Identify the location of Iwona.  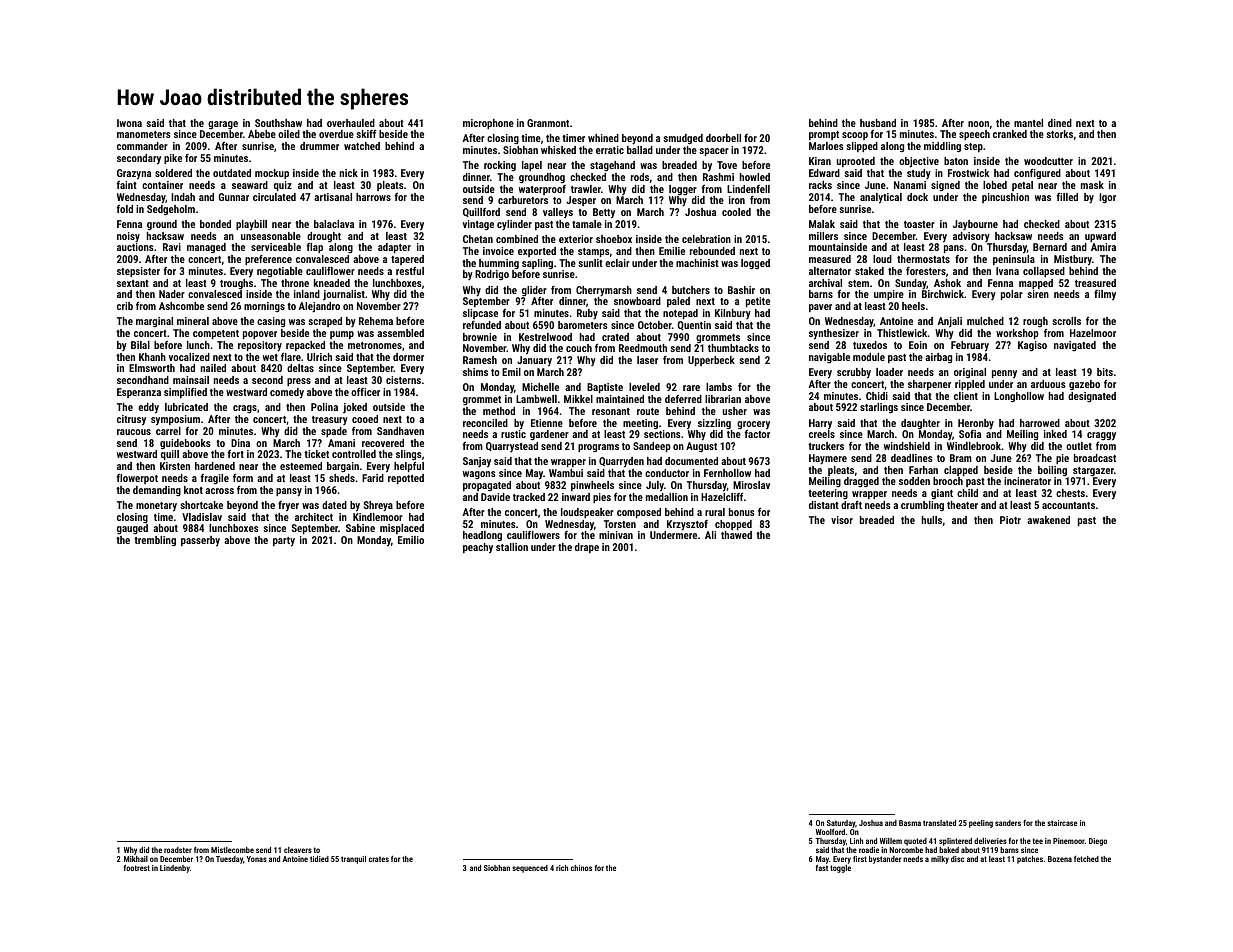
(129, 123).
